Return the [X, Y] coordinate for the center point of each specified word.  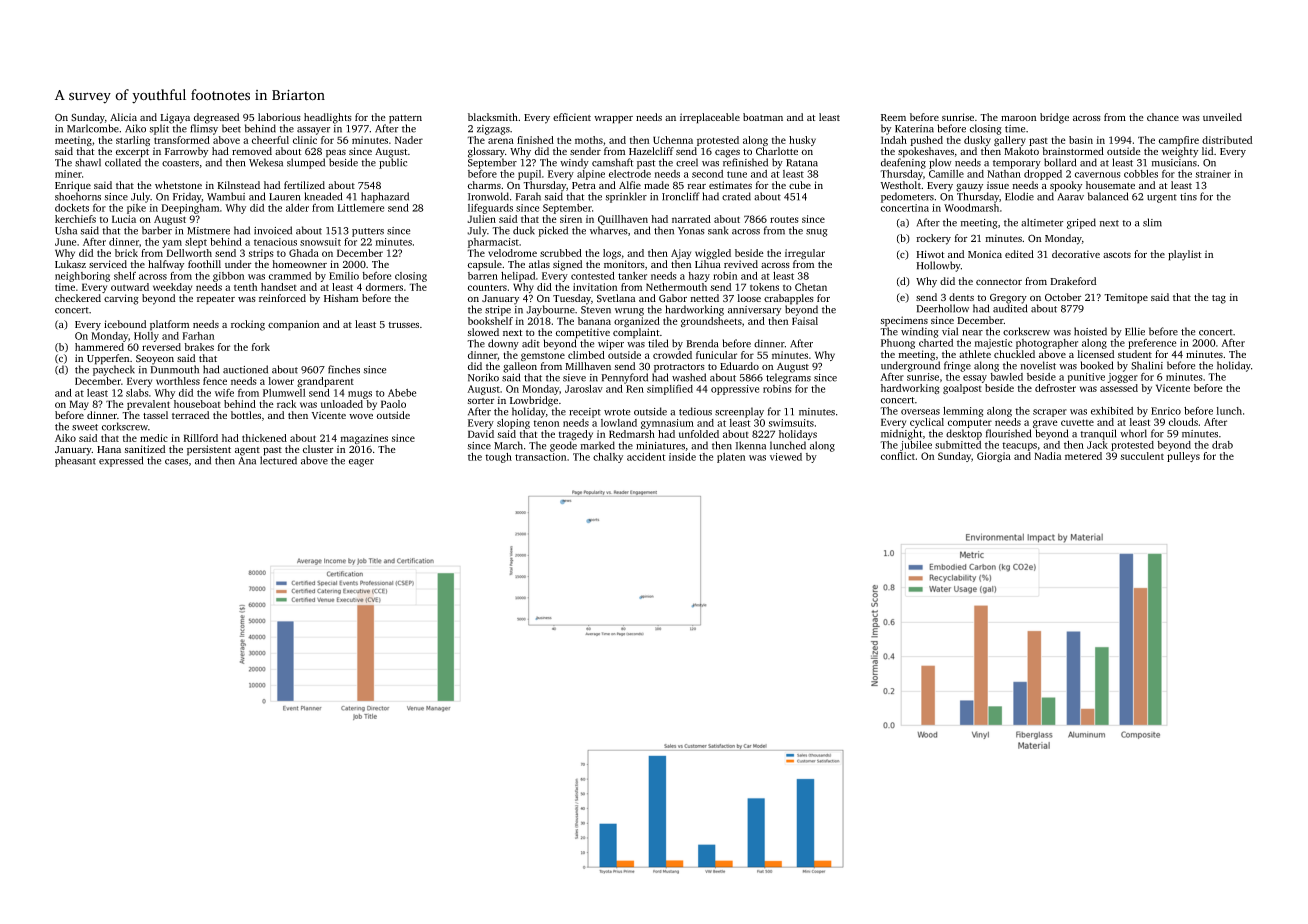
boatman [763, 117]
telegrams [788, 378]
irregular [805, 254]
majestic [993, 344]
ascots [1117, 255]
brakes [199, 347]
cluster [318, 449]
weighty [1180, 152]
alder [297, 208]
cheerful [270, 140]
